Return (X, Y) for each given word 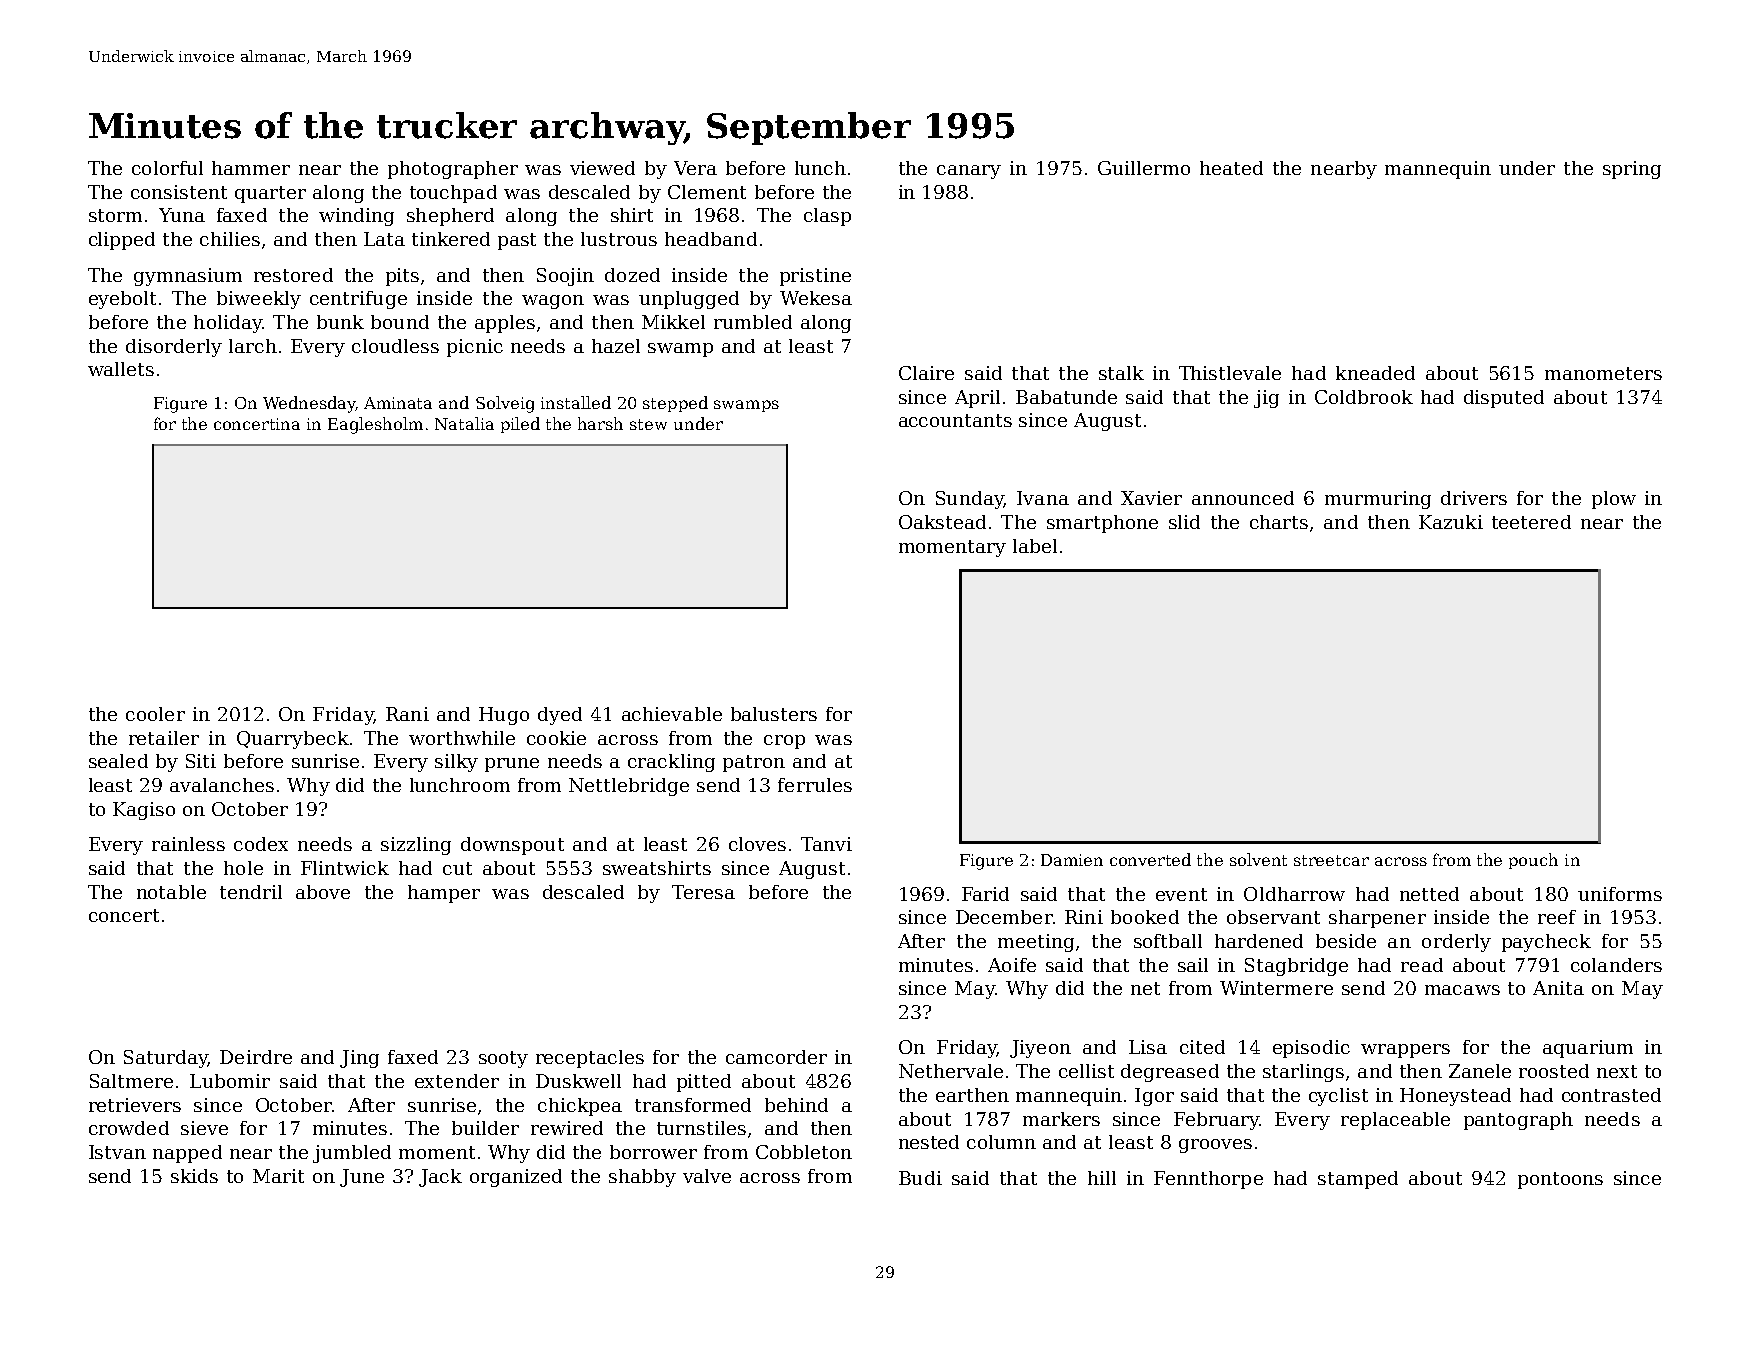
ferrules (815, 785)
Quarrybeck (293, 740)
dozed (632, 275)
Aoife (1012, 965)
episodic (1311, 1049)
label (1035, 546)
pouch (1533, 861)
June (362, 1178)
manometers (1603, 373)
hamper (444, 894)
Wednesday (309, 404)
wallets (121, 369)
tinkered (451, 239)
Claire (926, 373)
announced (1243, 498)
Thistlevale (1230, 373)
